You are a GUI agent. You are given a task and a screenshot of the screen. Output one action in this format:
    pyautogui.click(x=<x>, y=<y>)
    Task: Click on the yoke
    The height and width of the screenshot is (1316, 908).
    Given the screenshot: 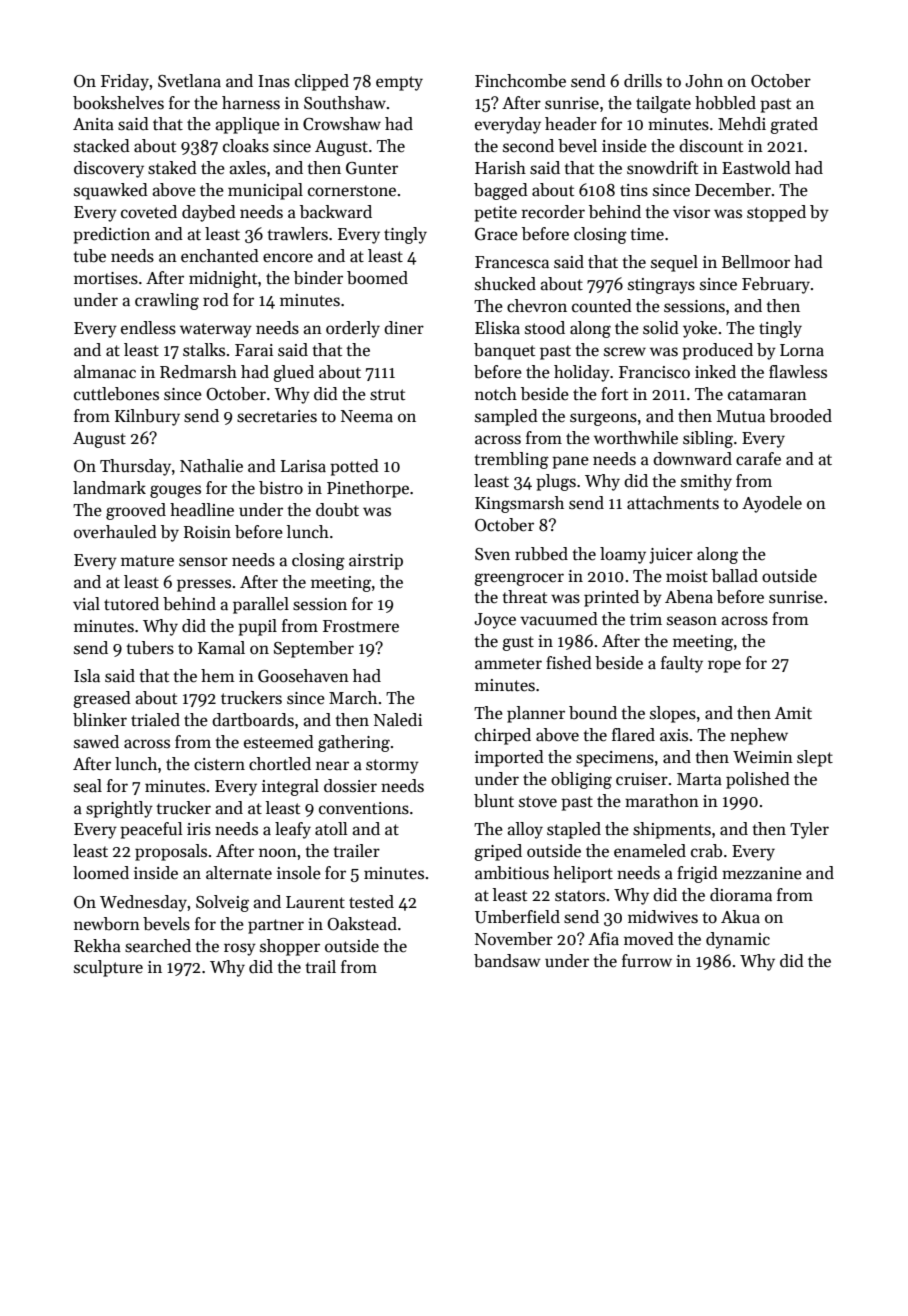 What is the action you would take?
    pyautogui.click(x=700, y=329)
